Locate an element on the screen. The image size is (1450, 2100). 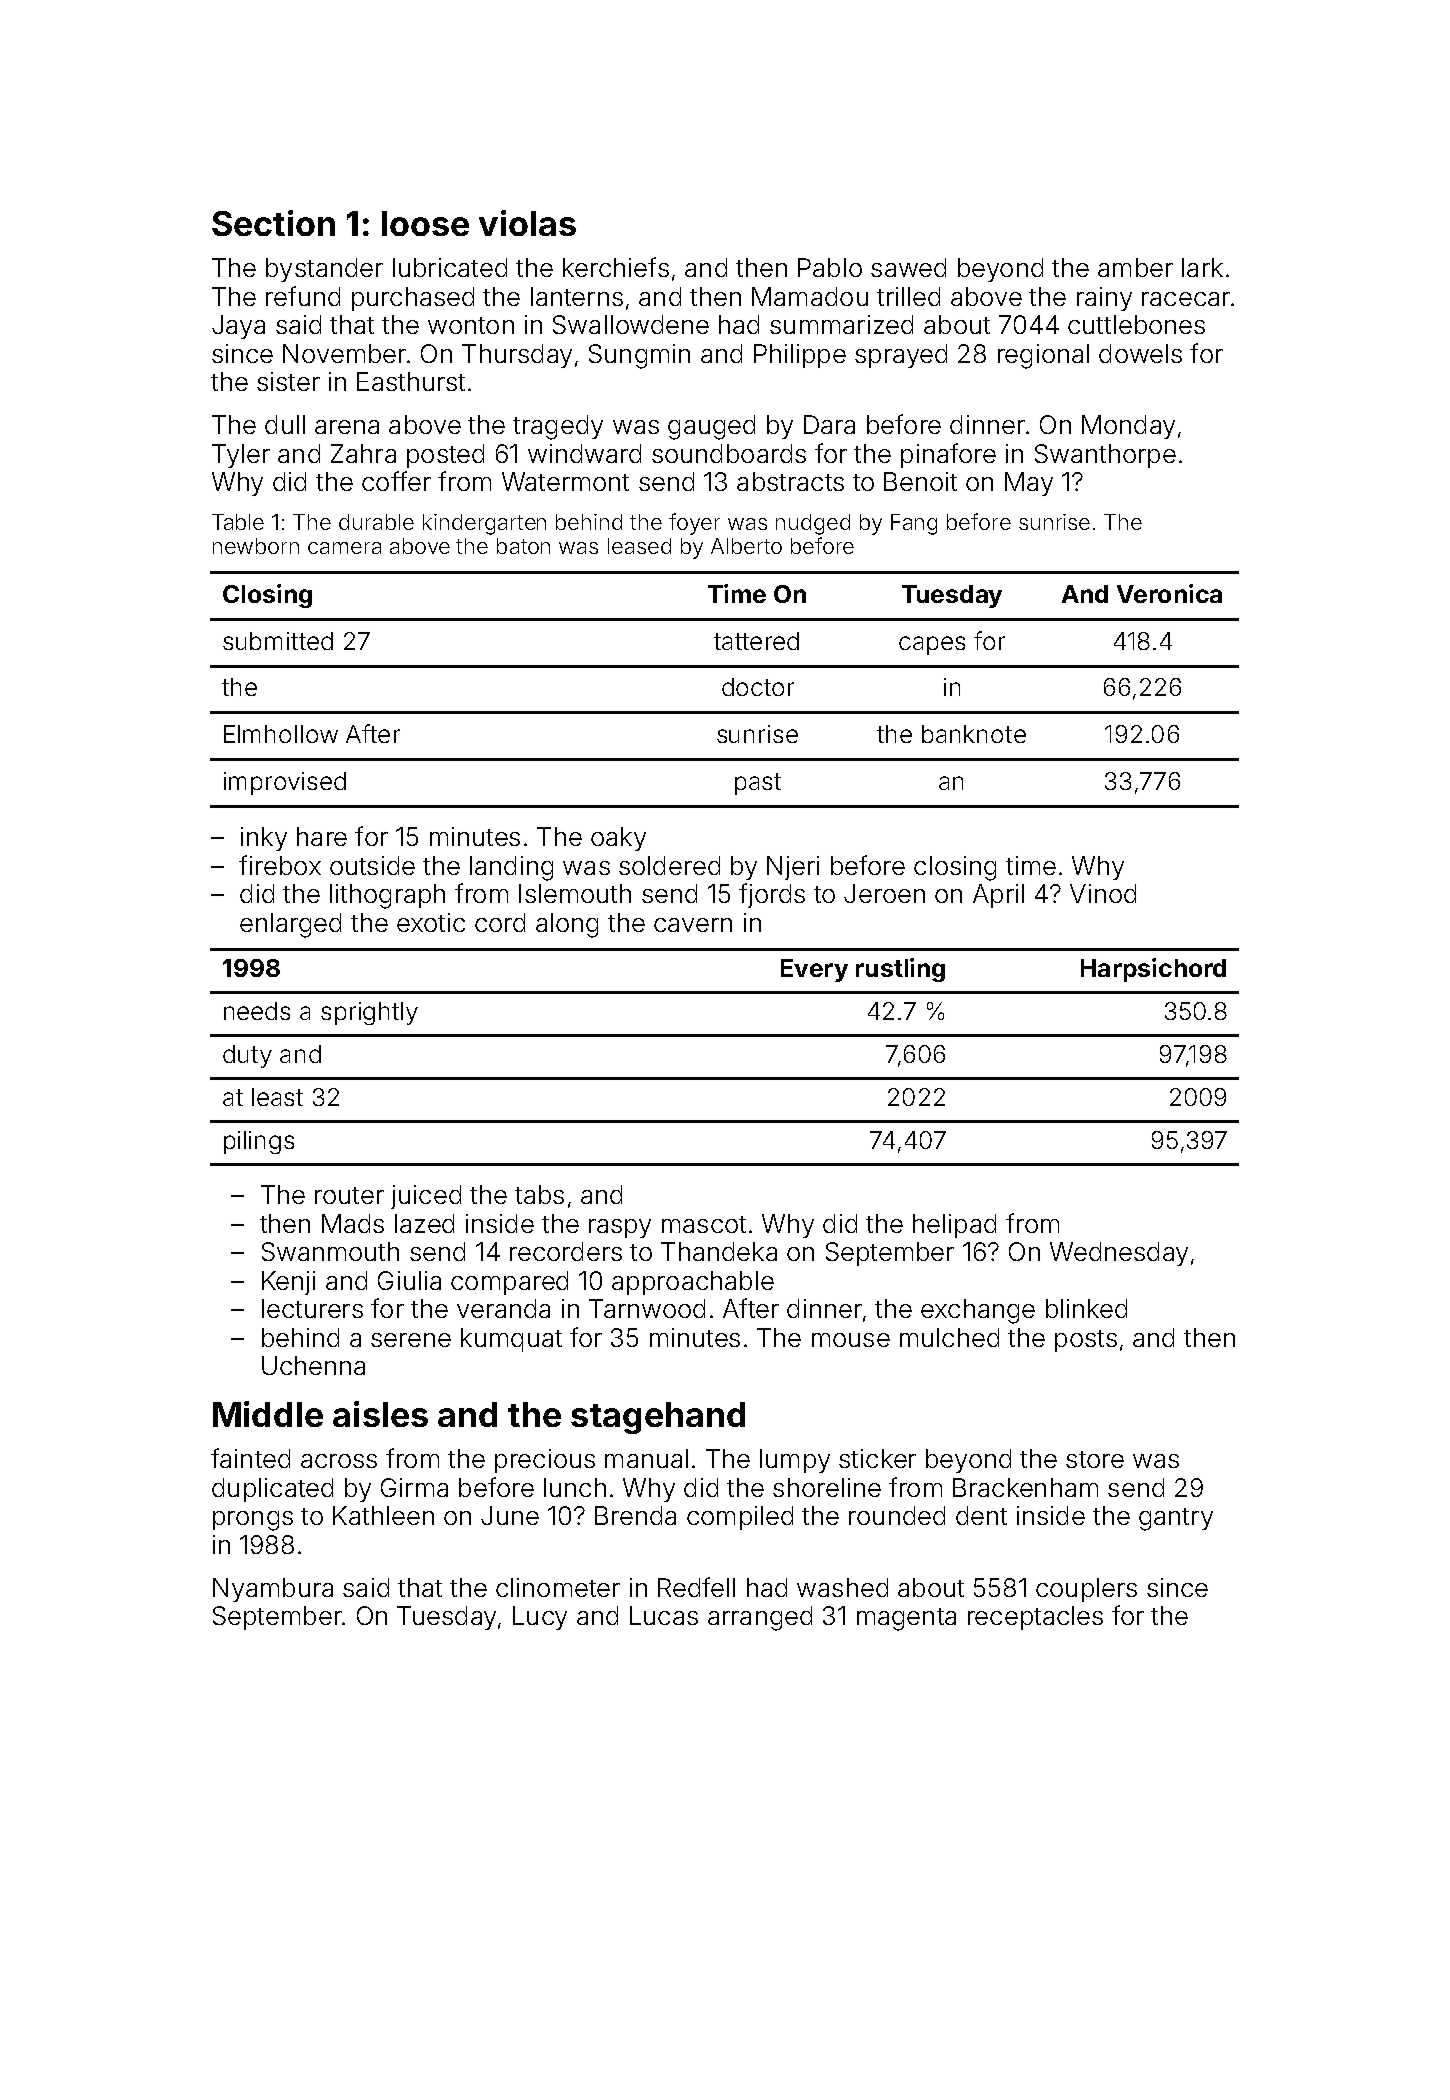
rustling is located at coordinates (900, 970).
